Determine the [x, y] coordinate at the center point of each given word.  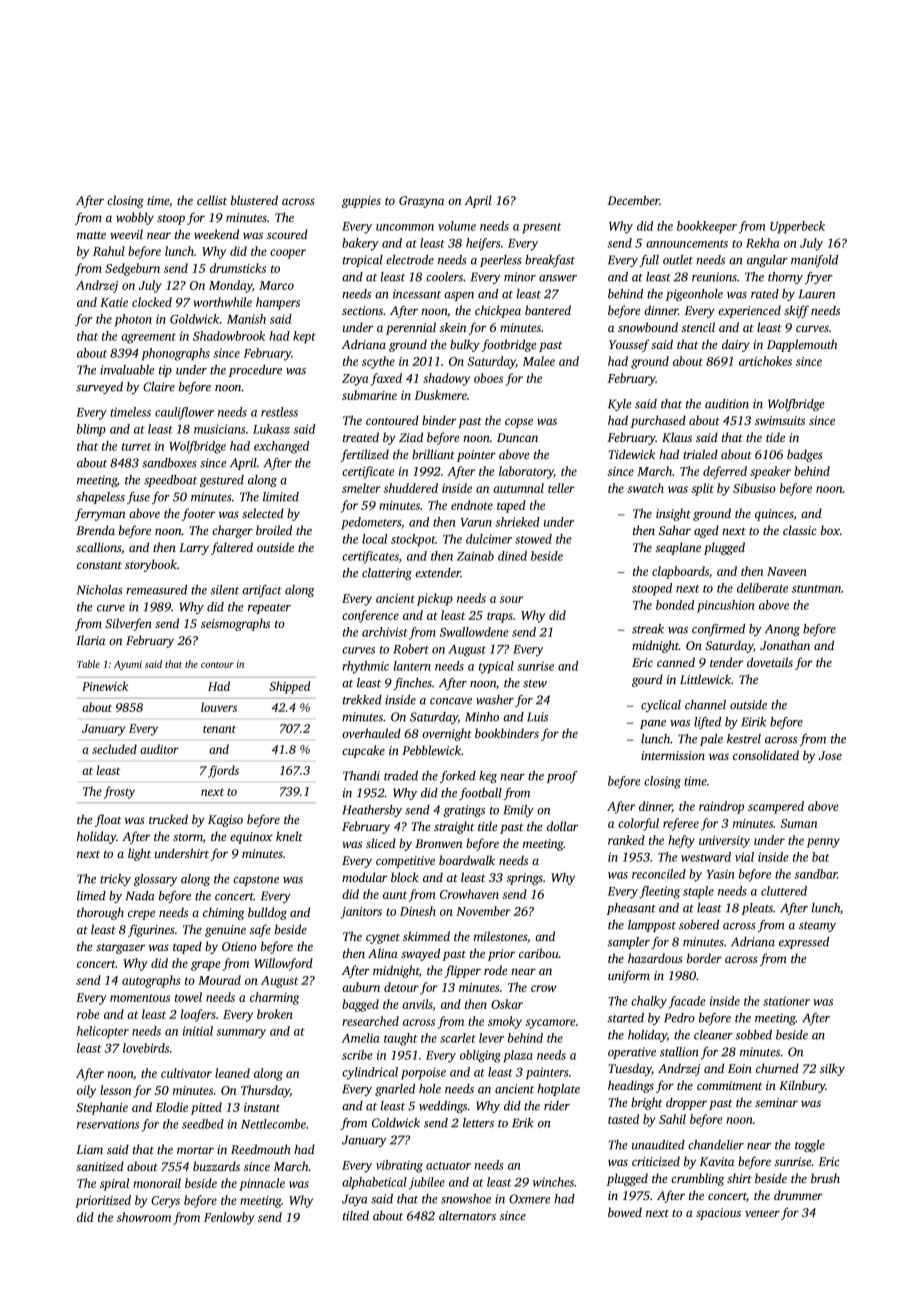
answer [558, 278]
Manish [246, 319]
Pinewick [105, 686]
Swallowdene [474, 632]
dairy [736, 345]
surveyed [99, 388]
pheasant [631, 909]
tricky [115, 880]
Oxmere [530, 1199]
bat [820, 857]
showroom [144, 1217]
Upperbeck [797, 227]
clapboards [680, 572]
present [541, 228]
